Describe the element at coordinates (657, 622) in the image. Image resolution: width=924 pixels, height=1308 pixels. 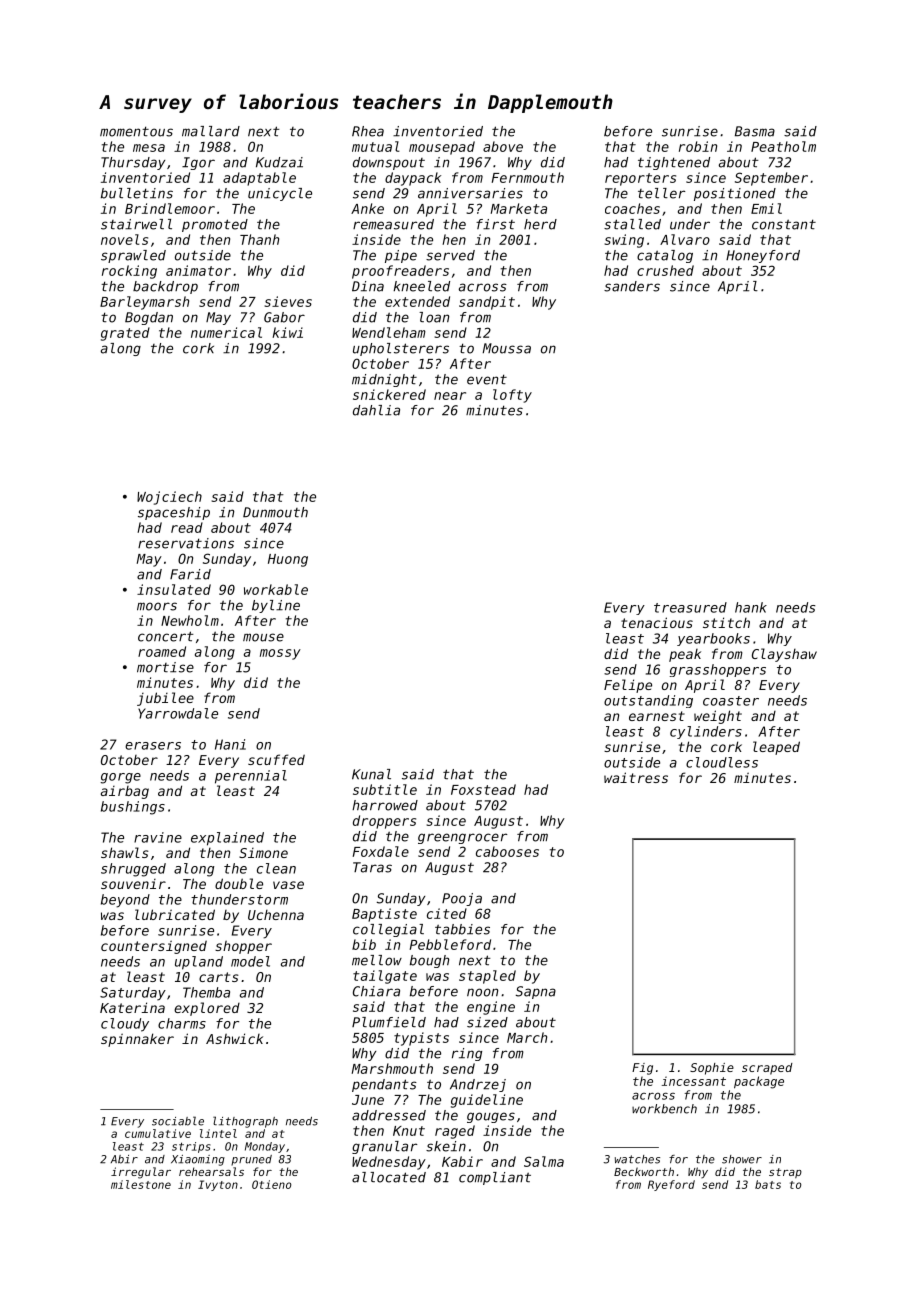
I see `tenacious` at that location.
